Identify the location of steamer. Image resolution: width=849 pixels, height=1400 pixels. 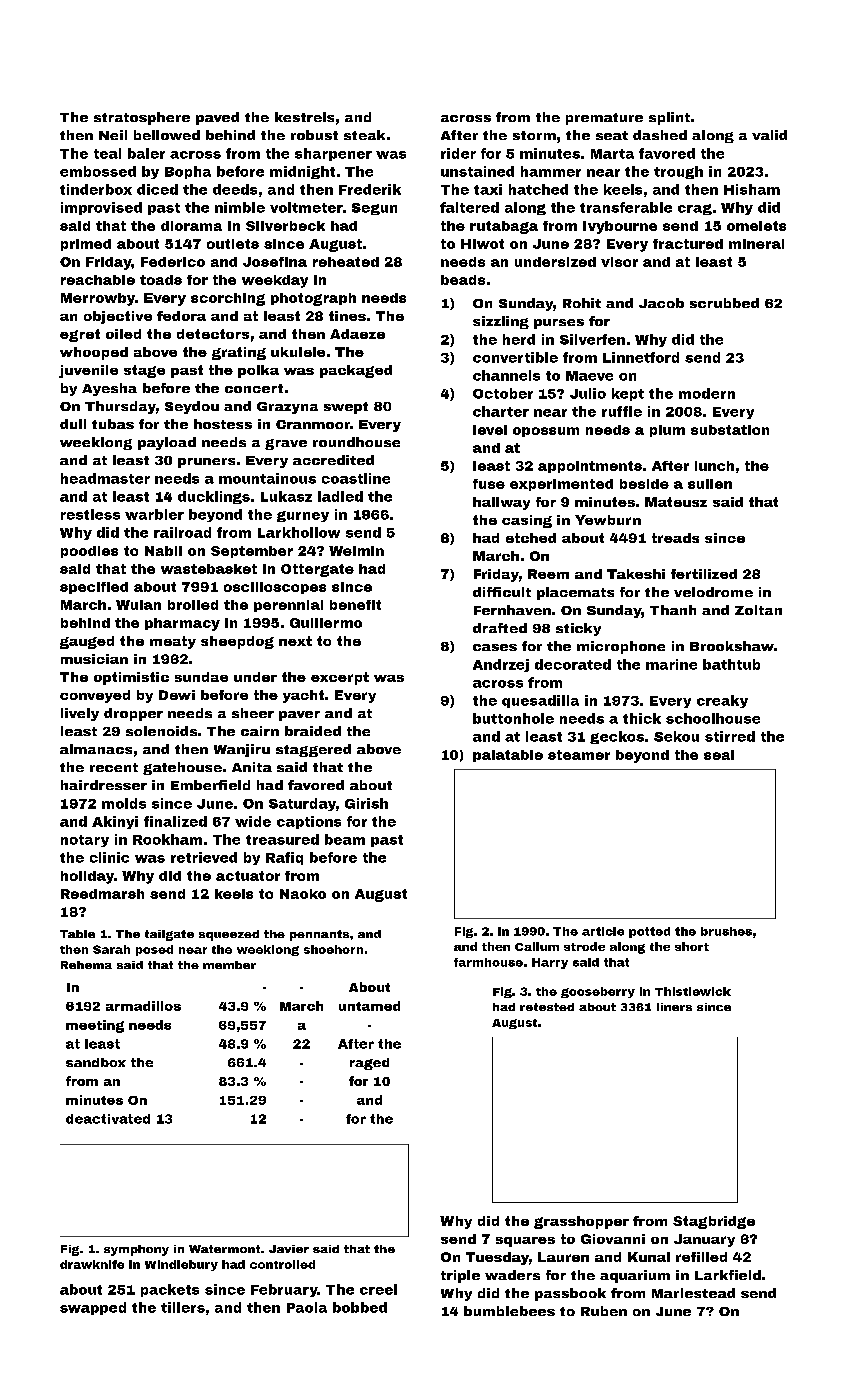
(579, 755).
